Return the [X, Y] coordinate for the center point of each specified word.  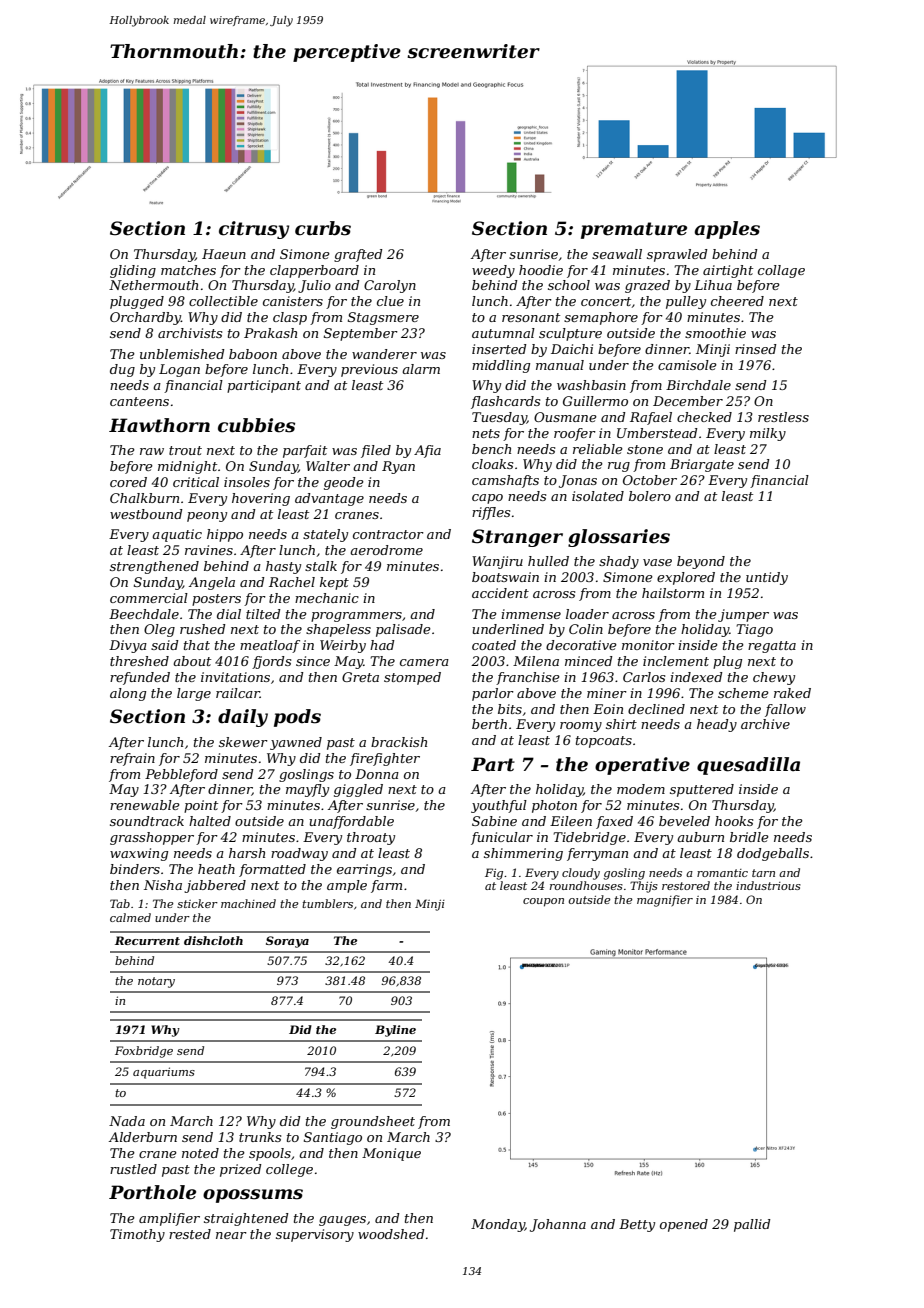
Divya [128, 646]
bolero [650, 496]
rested [190, 1234]
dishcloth [213, 940]
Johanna [558, 1225]
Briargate [702, 465]
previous [369, 370]
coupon [543, 902]
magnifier [665, 901]
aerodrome [386, 550]
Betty [637, 1225]
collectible [223, 301]
